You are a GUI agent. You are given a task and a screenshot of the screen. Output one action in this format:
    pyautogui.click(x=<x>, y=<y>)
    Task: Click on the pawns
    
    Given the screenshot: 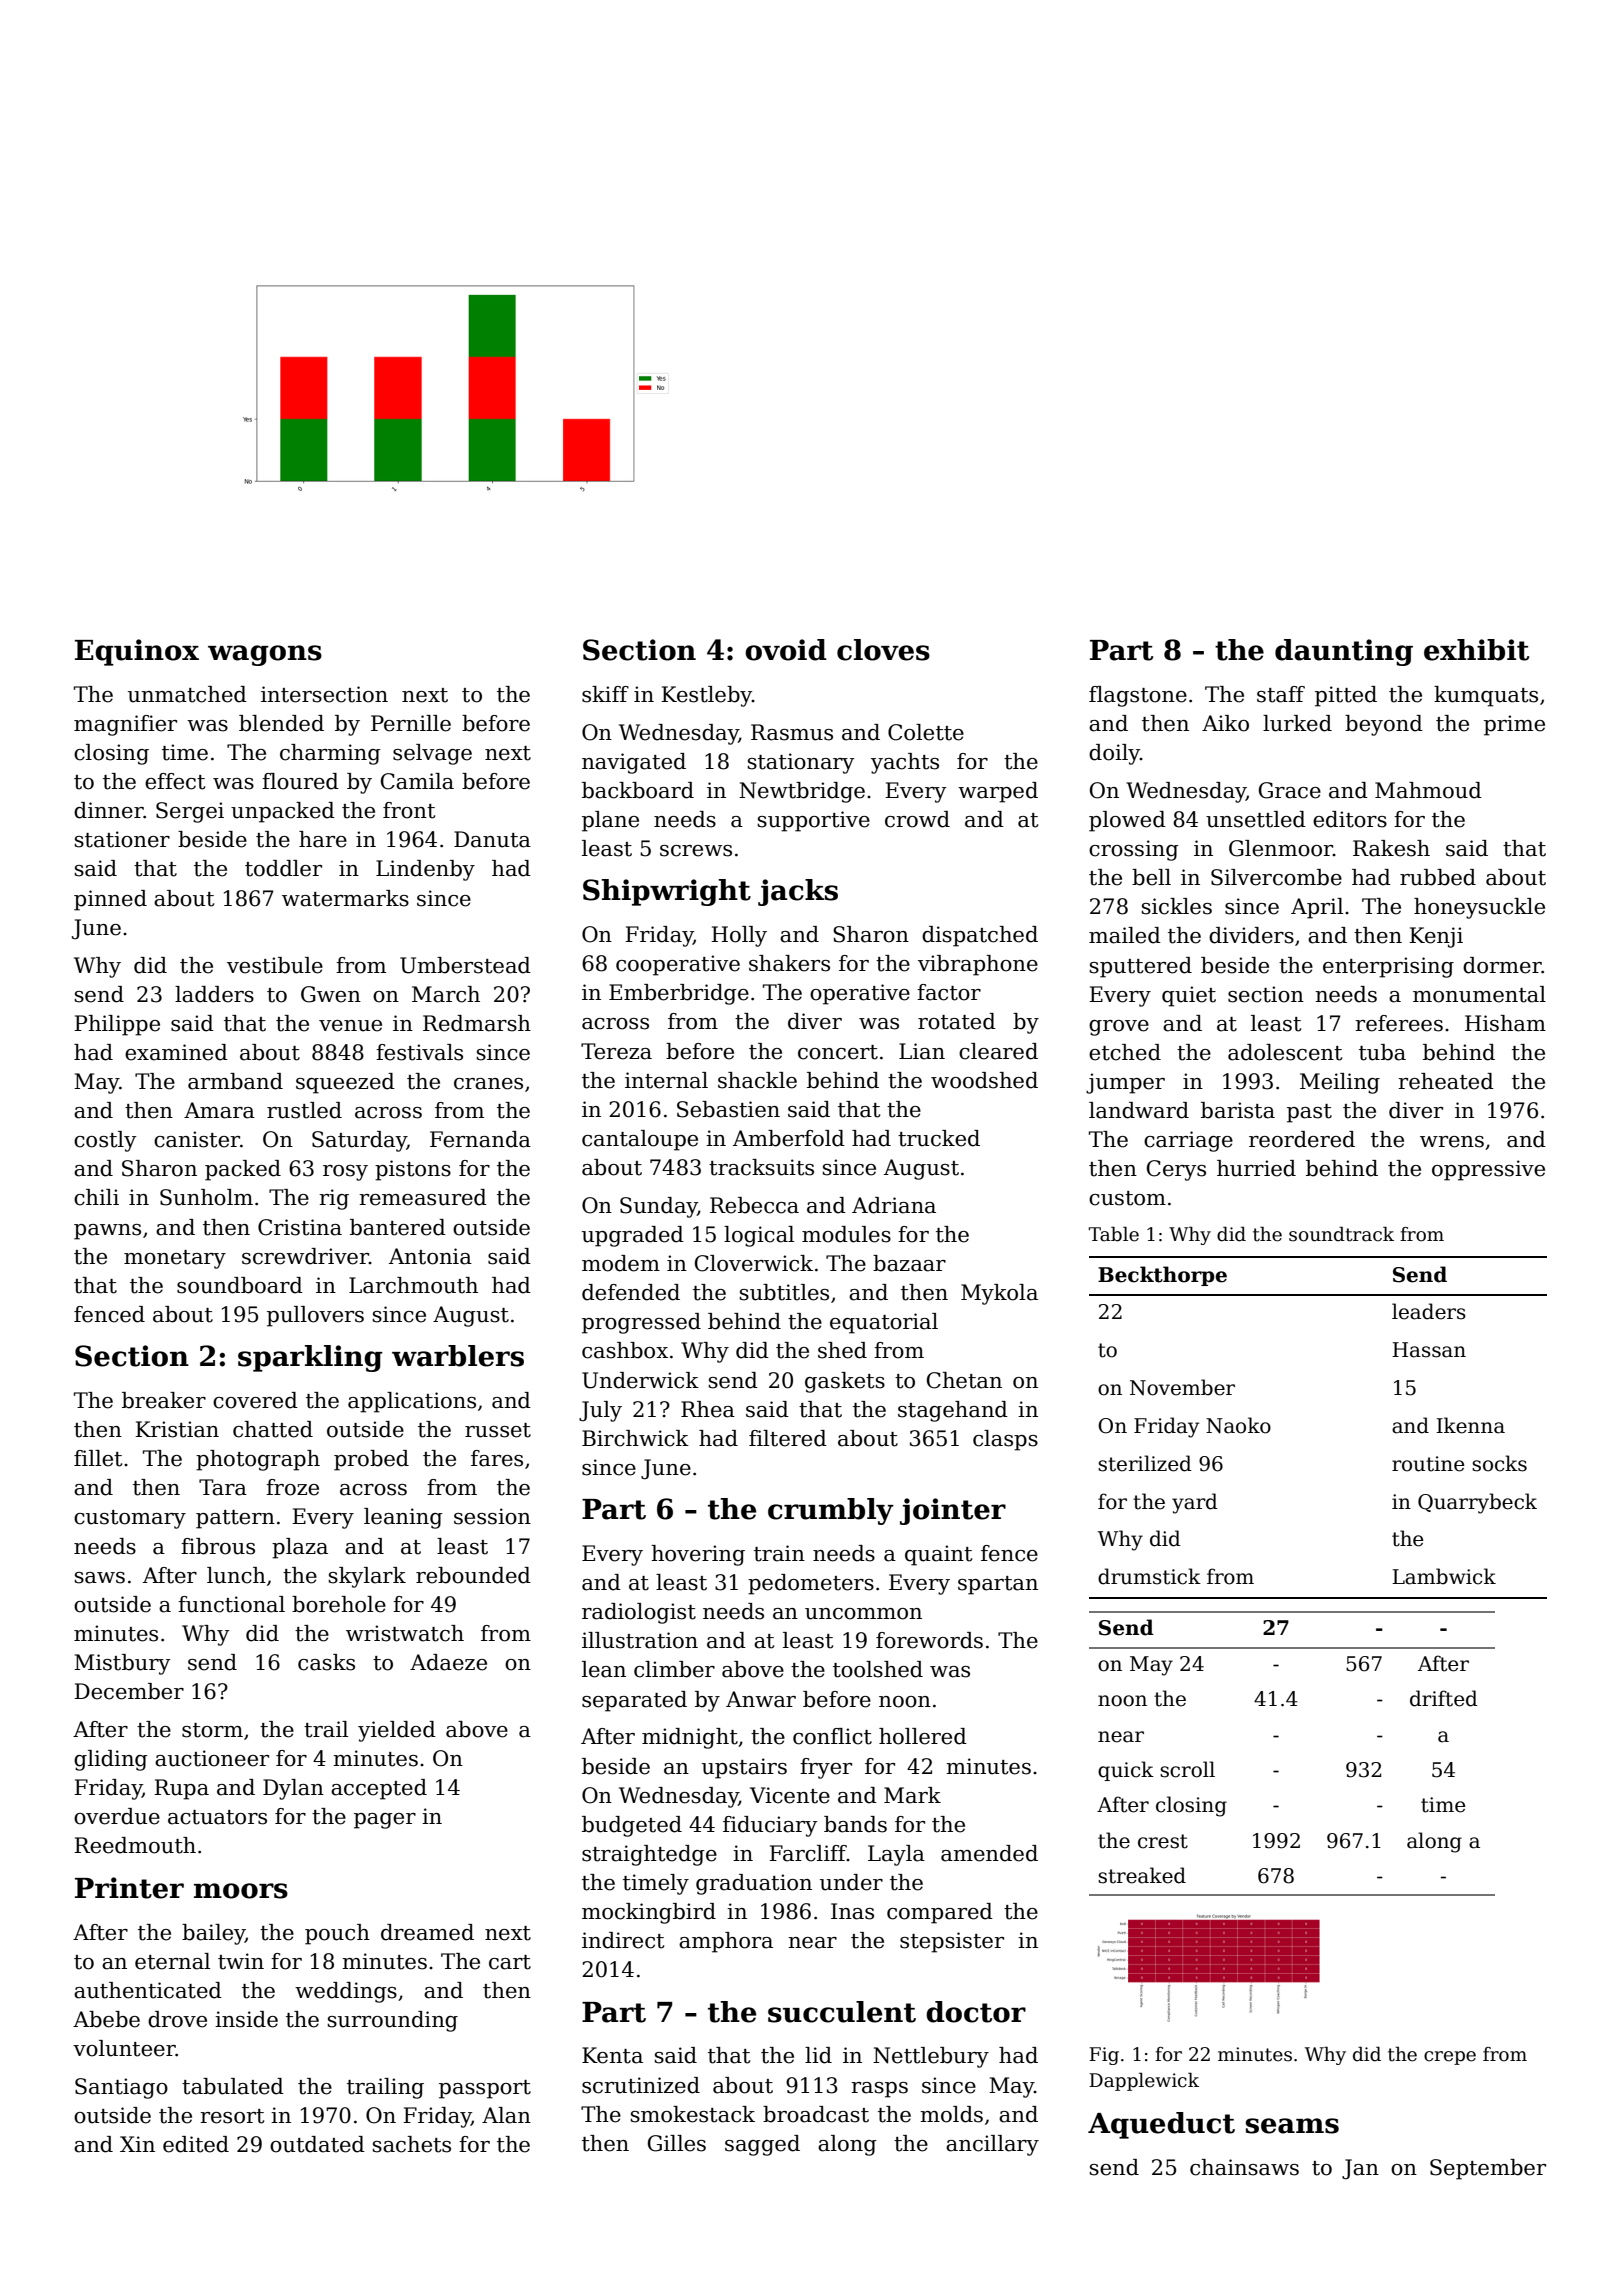 What is the action you would take?
    pyautogui.click(x=107, y=1232)
